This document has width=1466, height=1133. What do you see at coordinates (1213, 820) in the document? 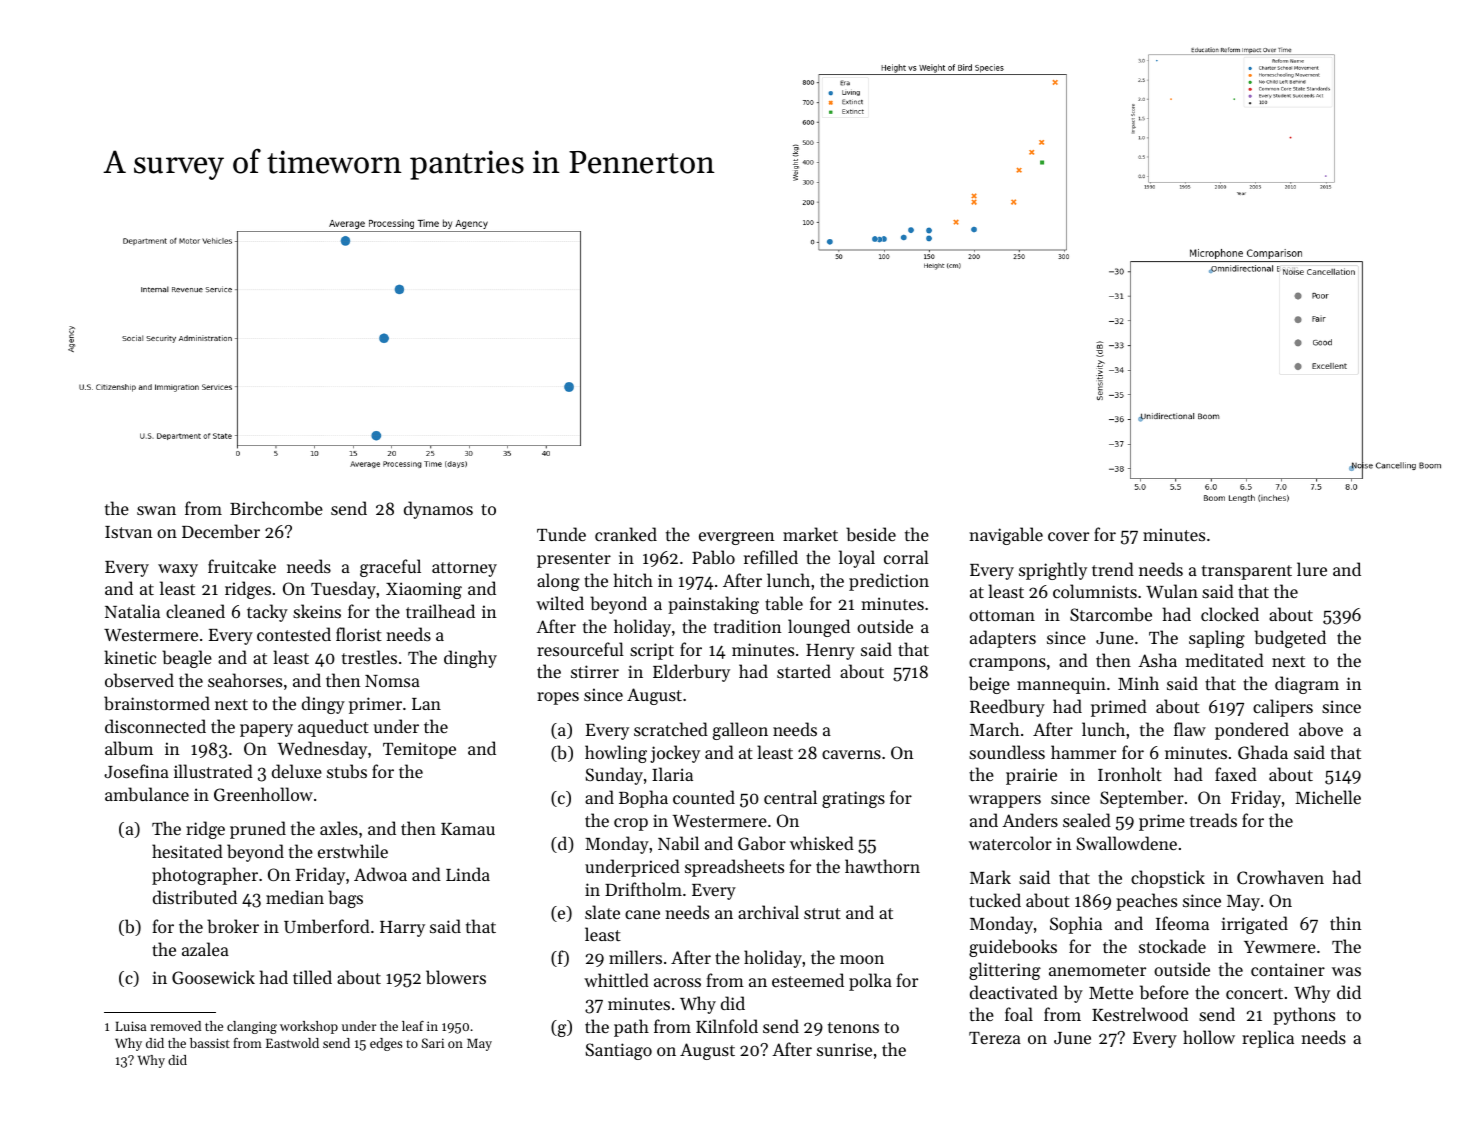
I see `treads` at bounding box center [1213, 820].
